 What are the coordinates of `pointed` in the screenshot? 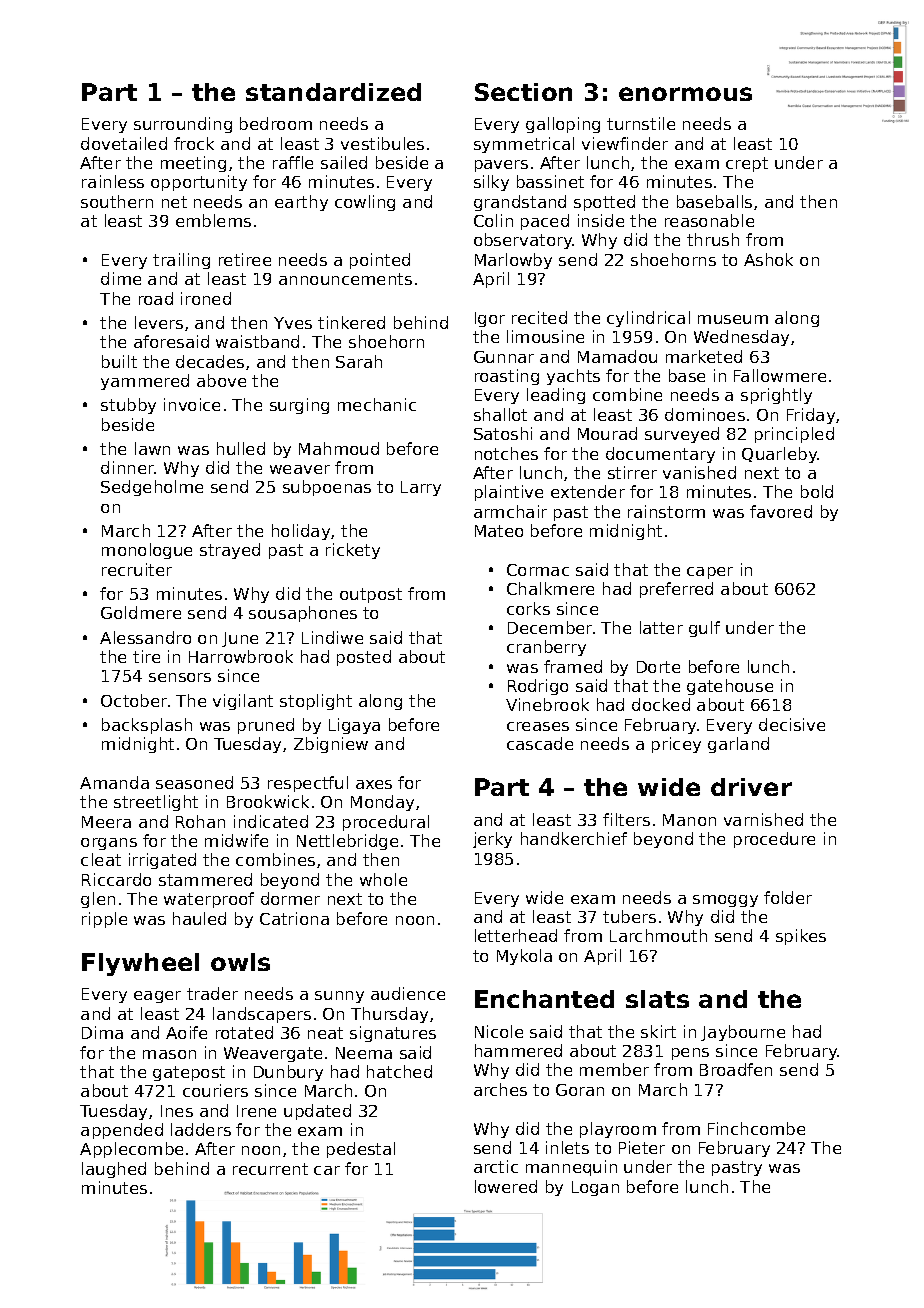 It's located at (380, 261).
